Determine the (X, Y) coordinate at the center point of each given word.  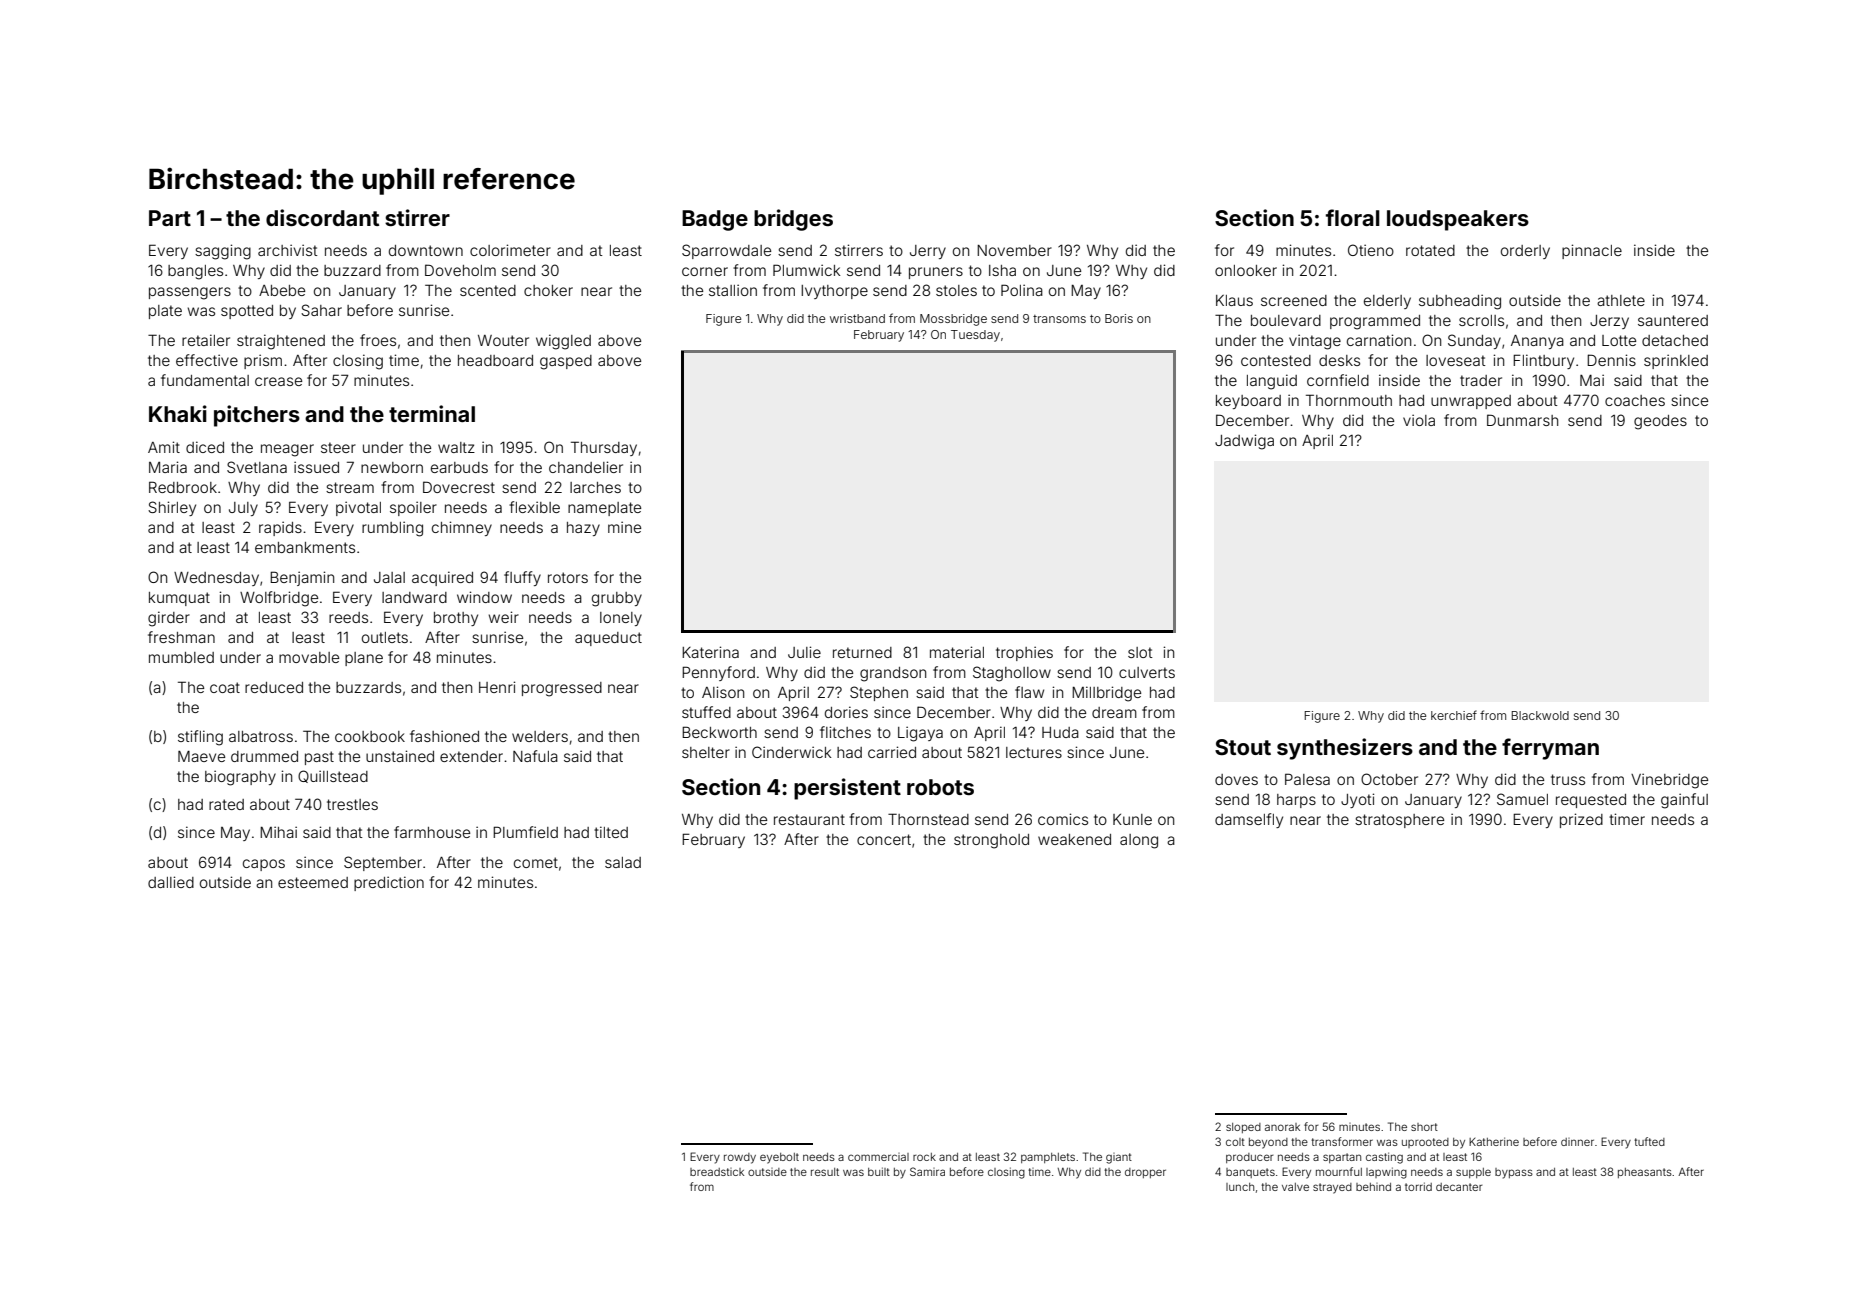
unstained (400, 756)
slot (1140, 652)
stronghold (991, 841)
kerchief (1454, 715)
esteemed (313, 882)
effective (207, 360)
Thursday (604, 448)
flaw (1029, 692)
